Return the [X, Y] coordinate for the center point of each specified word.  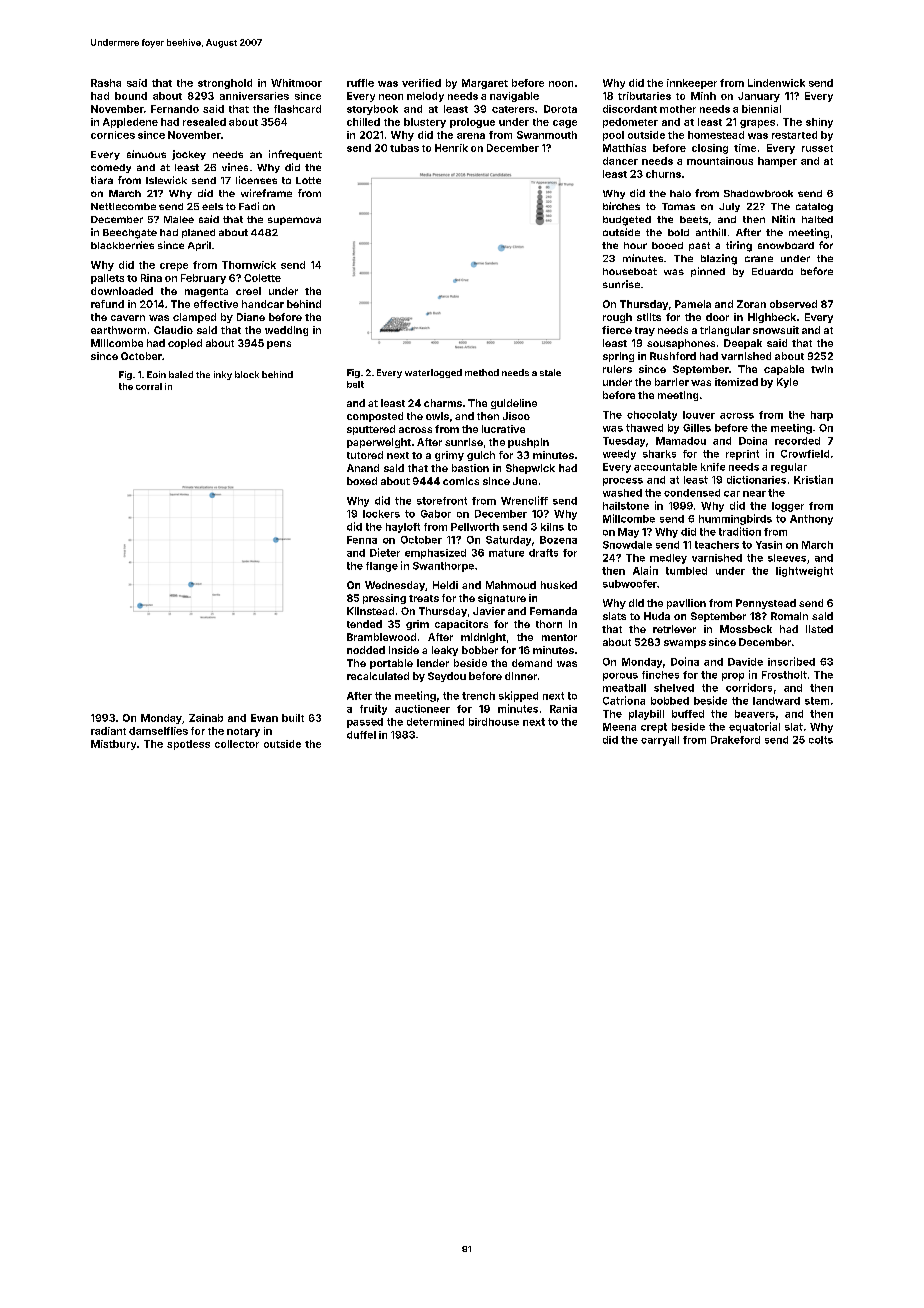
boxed [362, 481]
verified [421, 83]
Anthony [811, 520]
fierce [617, 330]
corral [149, 386]
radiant [108, 731]
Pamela [693, 304]
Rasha [106, 83]
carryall [660, 741]
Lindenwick [776, 83]
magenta [206, 292]
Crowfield [805, 454]
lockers [381, 514]
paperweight [379, 443]
